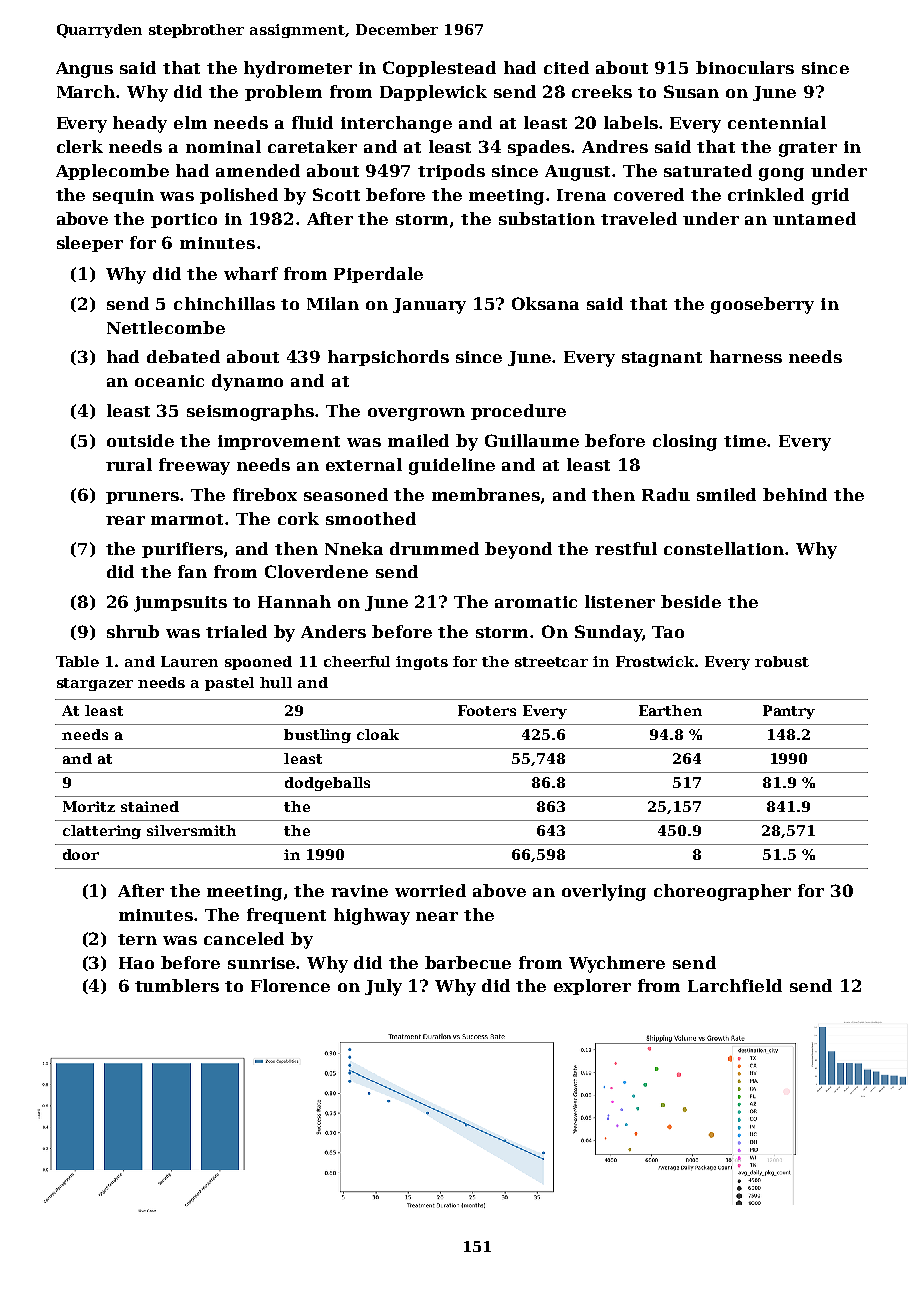  I want to click on cited, so click(566, 67).
